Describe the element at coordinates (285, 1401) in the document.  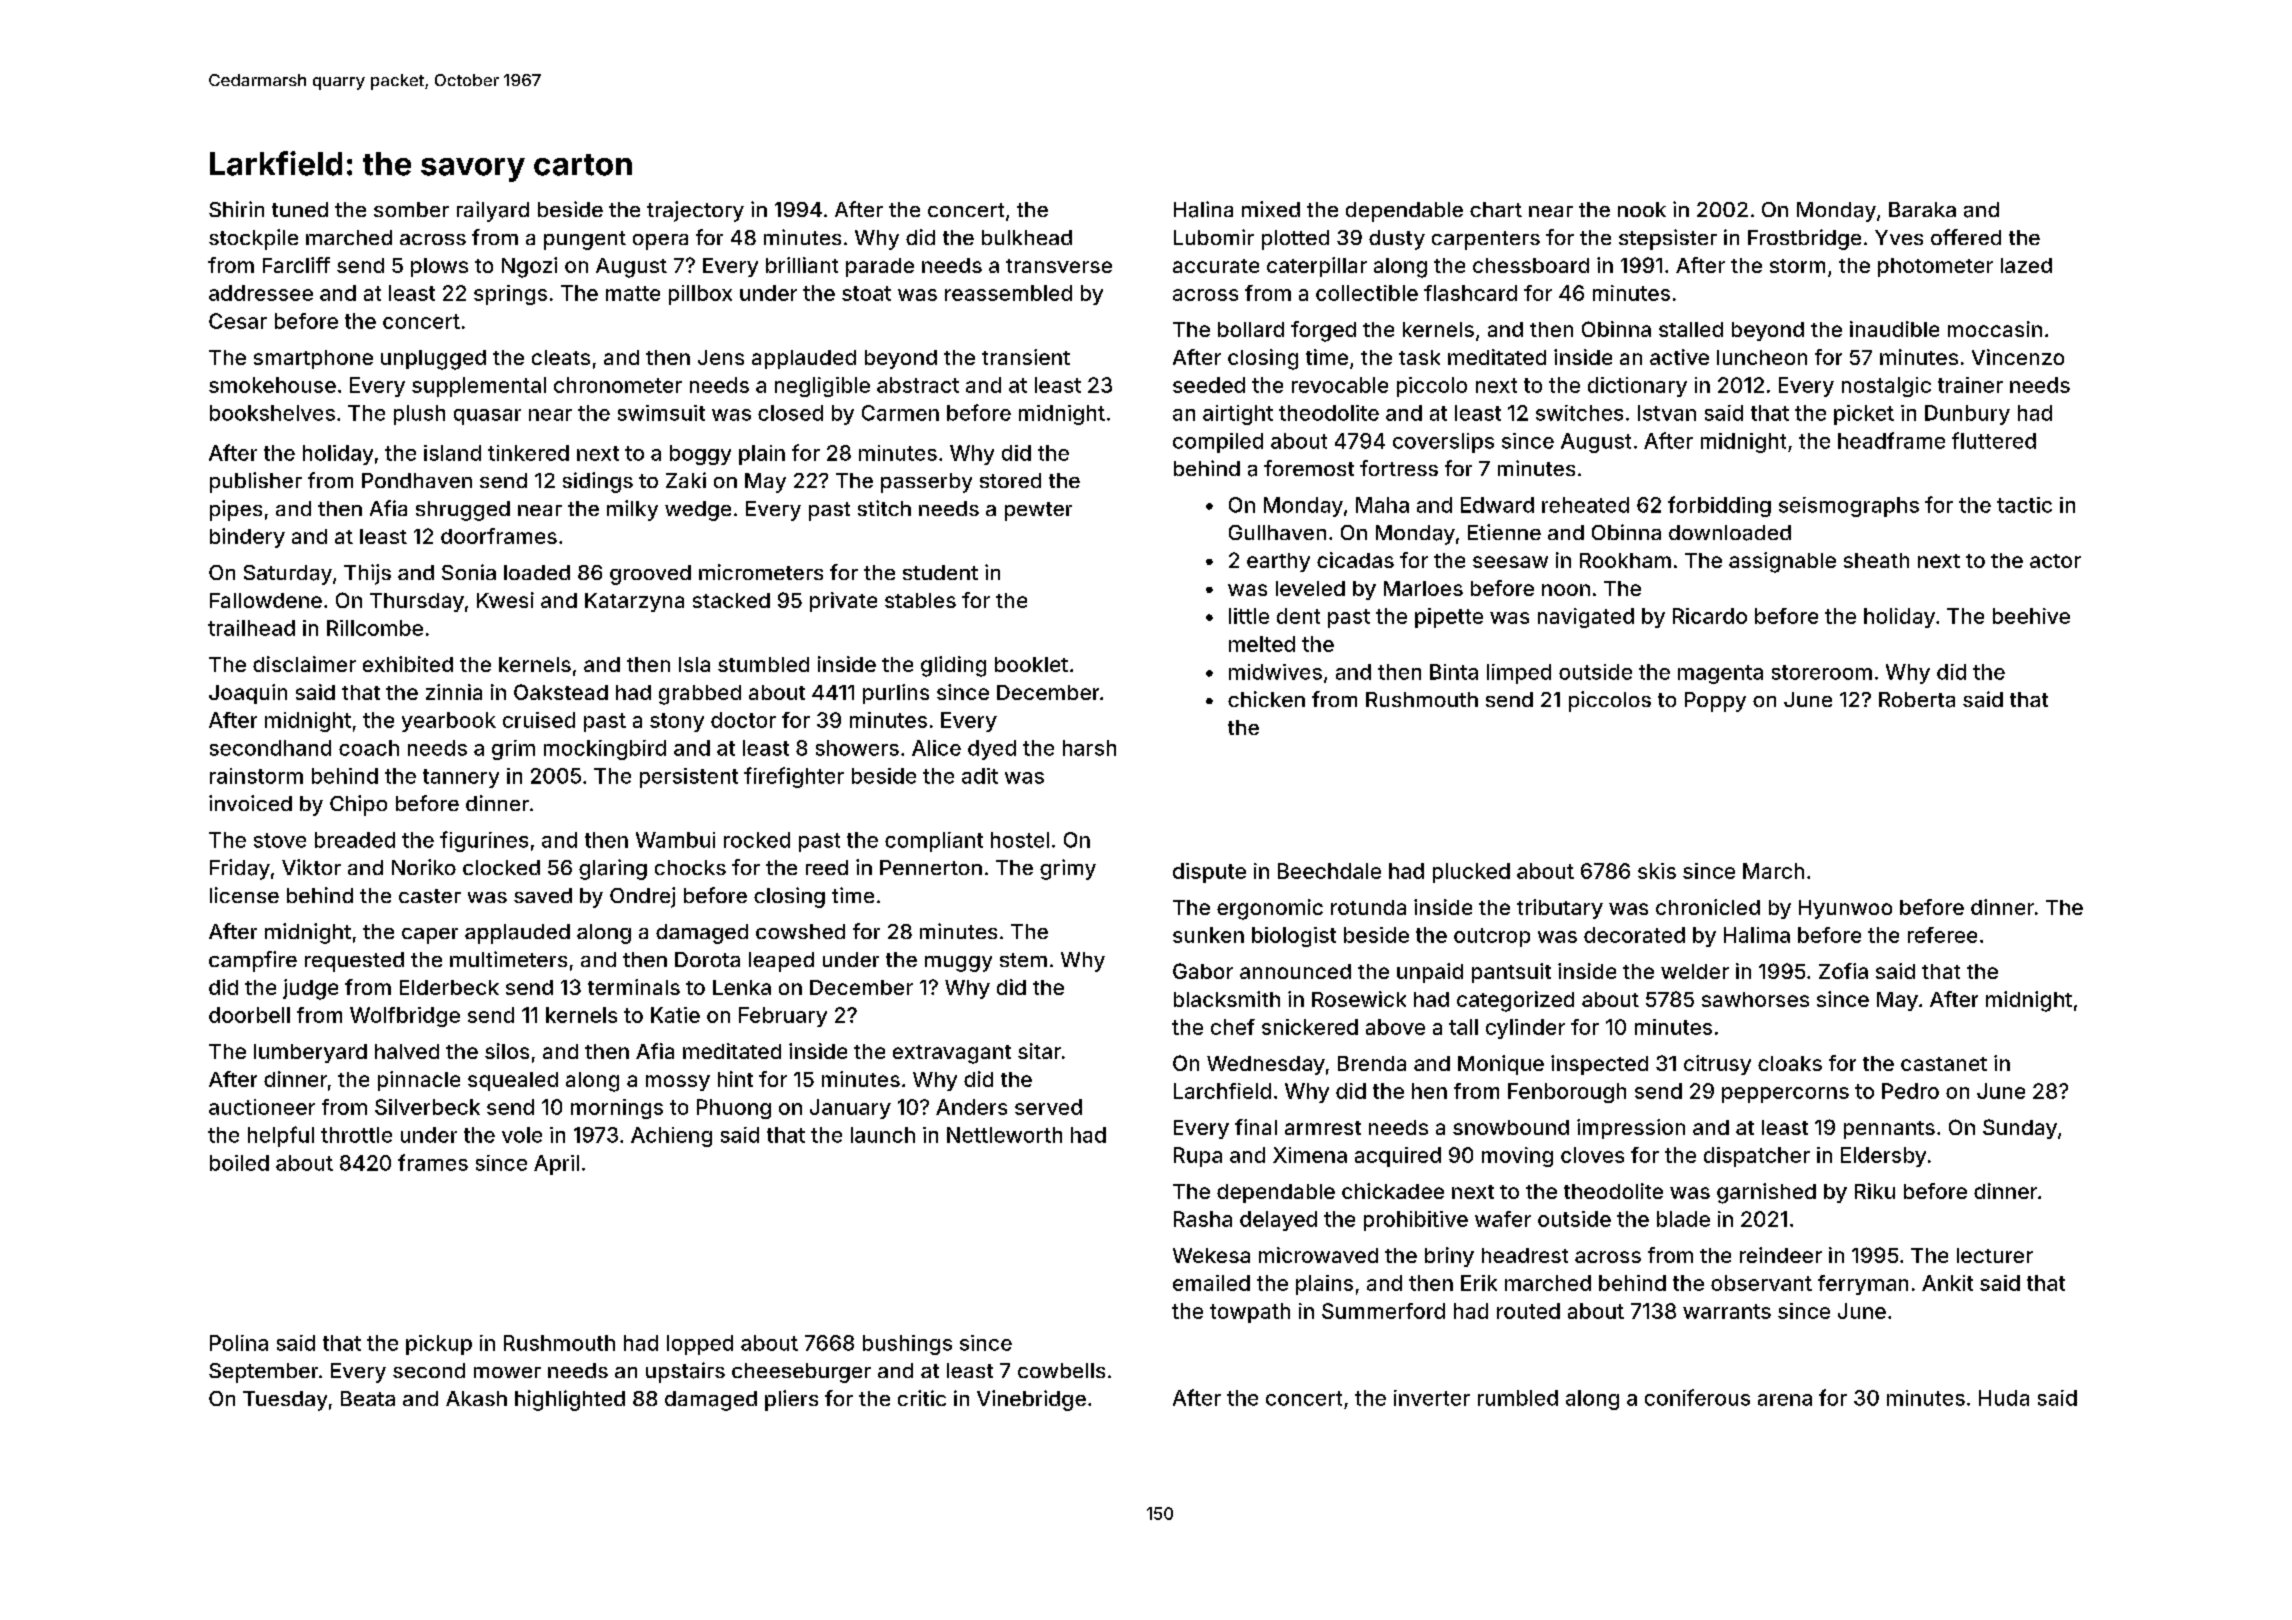
I see `Tuesday` at that location.
